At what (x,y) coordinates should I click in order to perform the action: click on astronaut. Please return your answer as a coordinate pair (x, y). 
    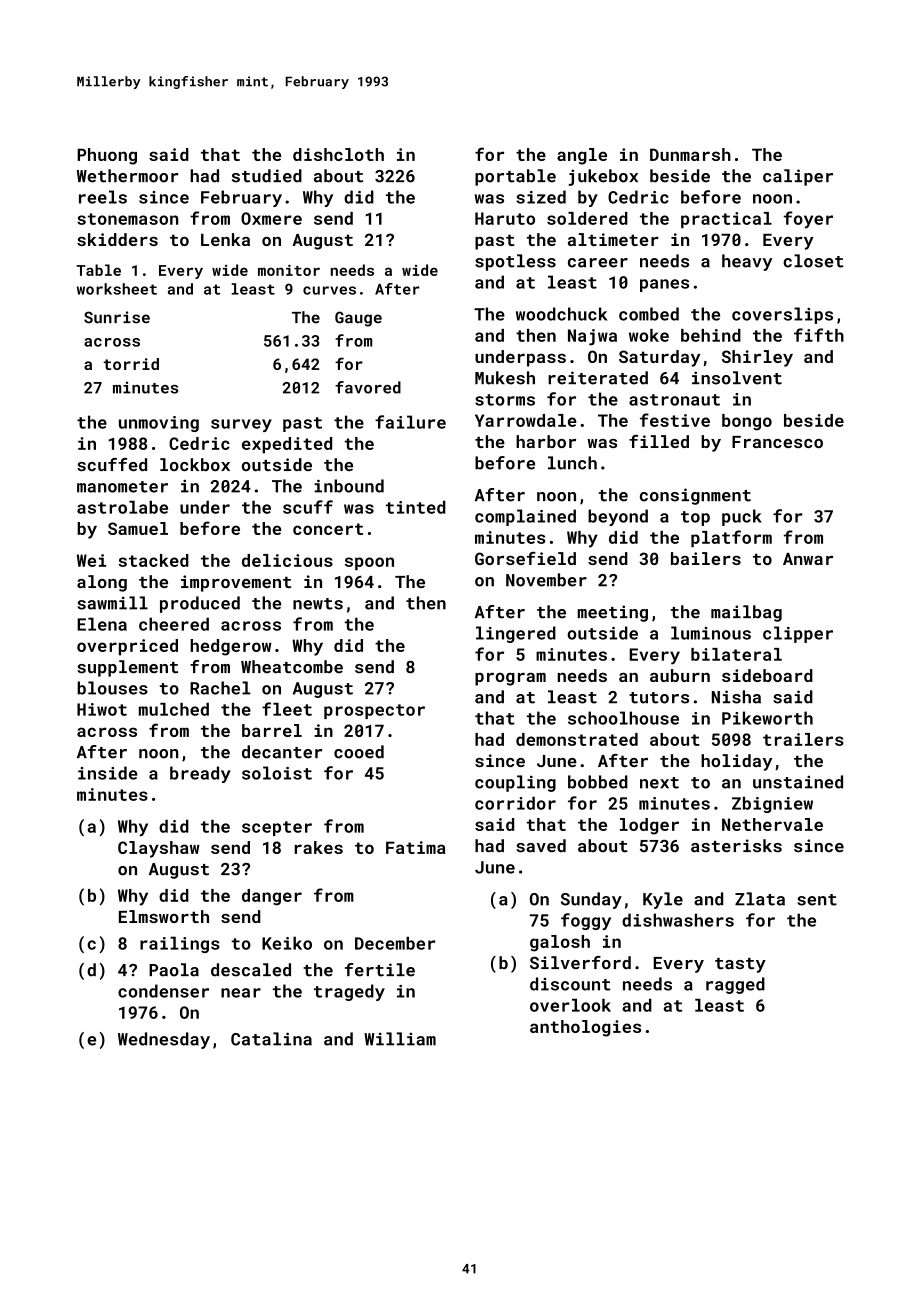
    Looking at the image, I should click on (674, 400).
